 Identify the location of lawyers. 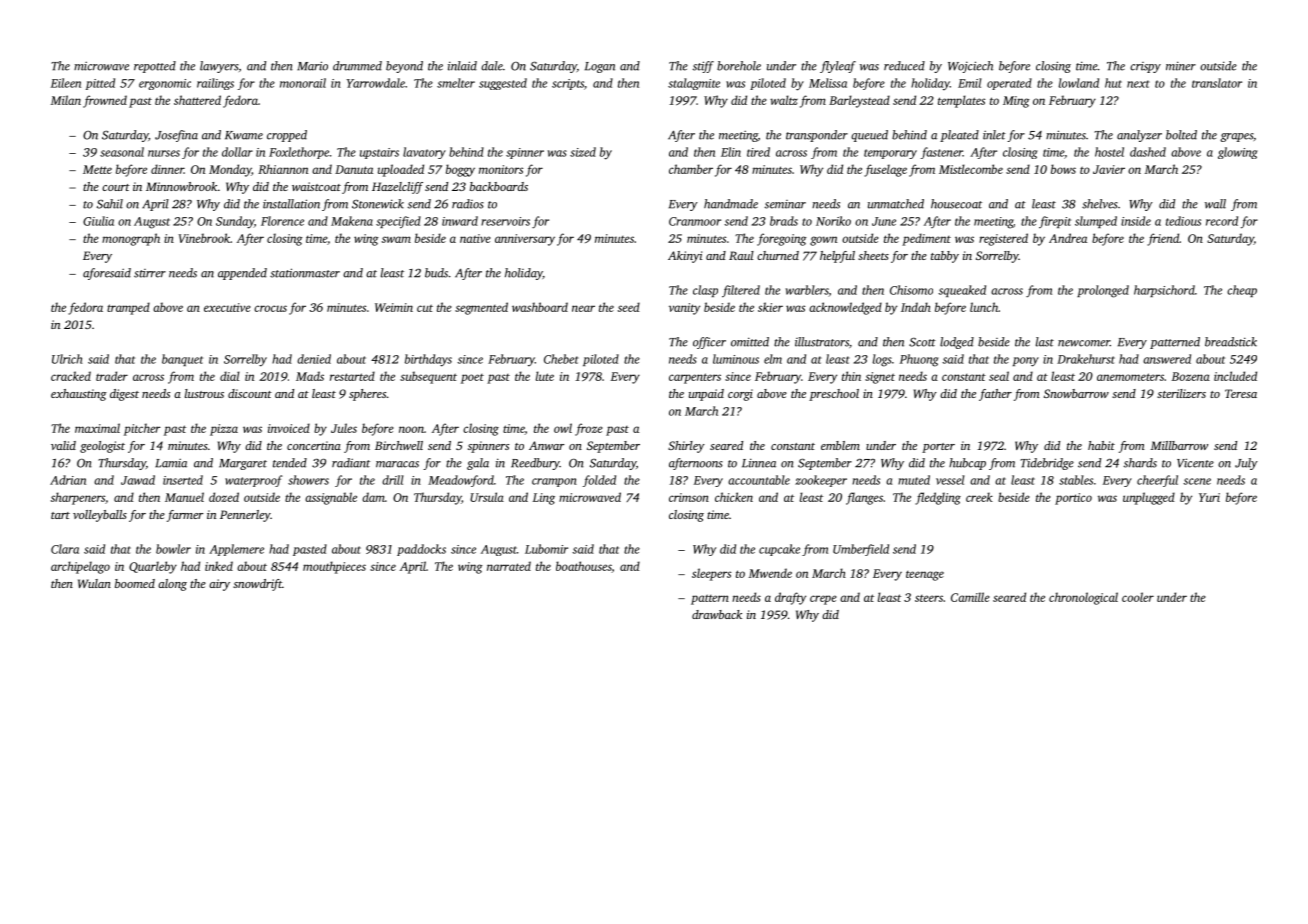
(219, 67).
